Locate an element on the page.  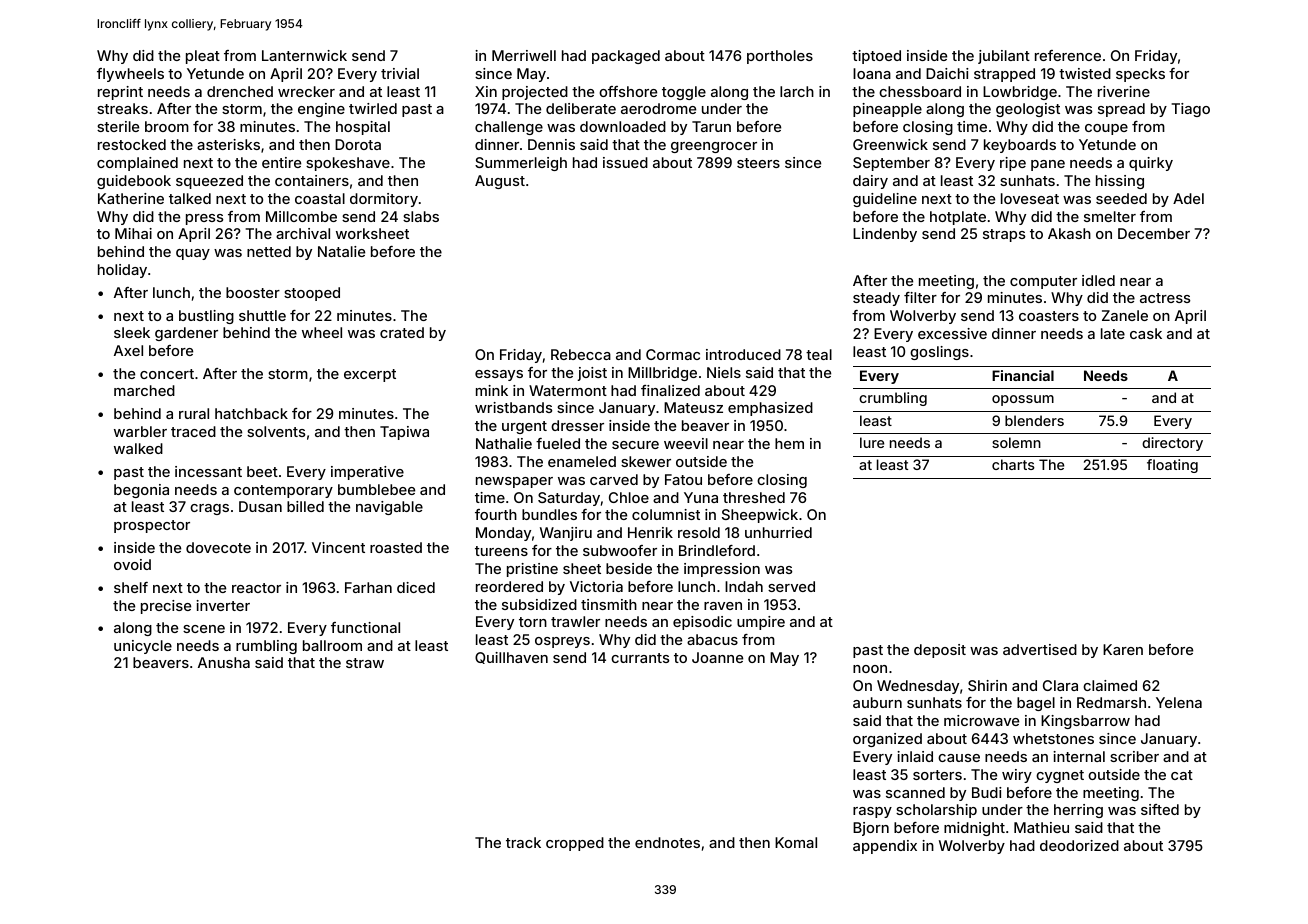
dovecote is located at coordinates (218, 547).
